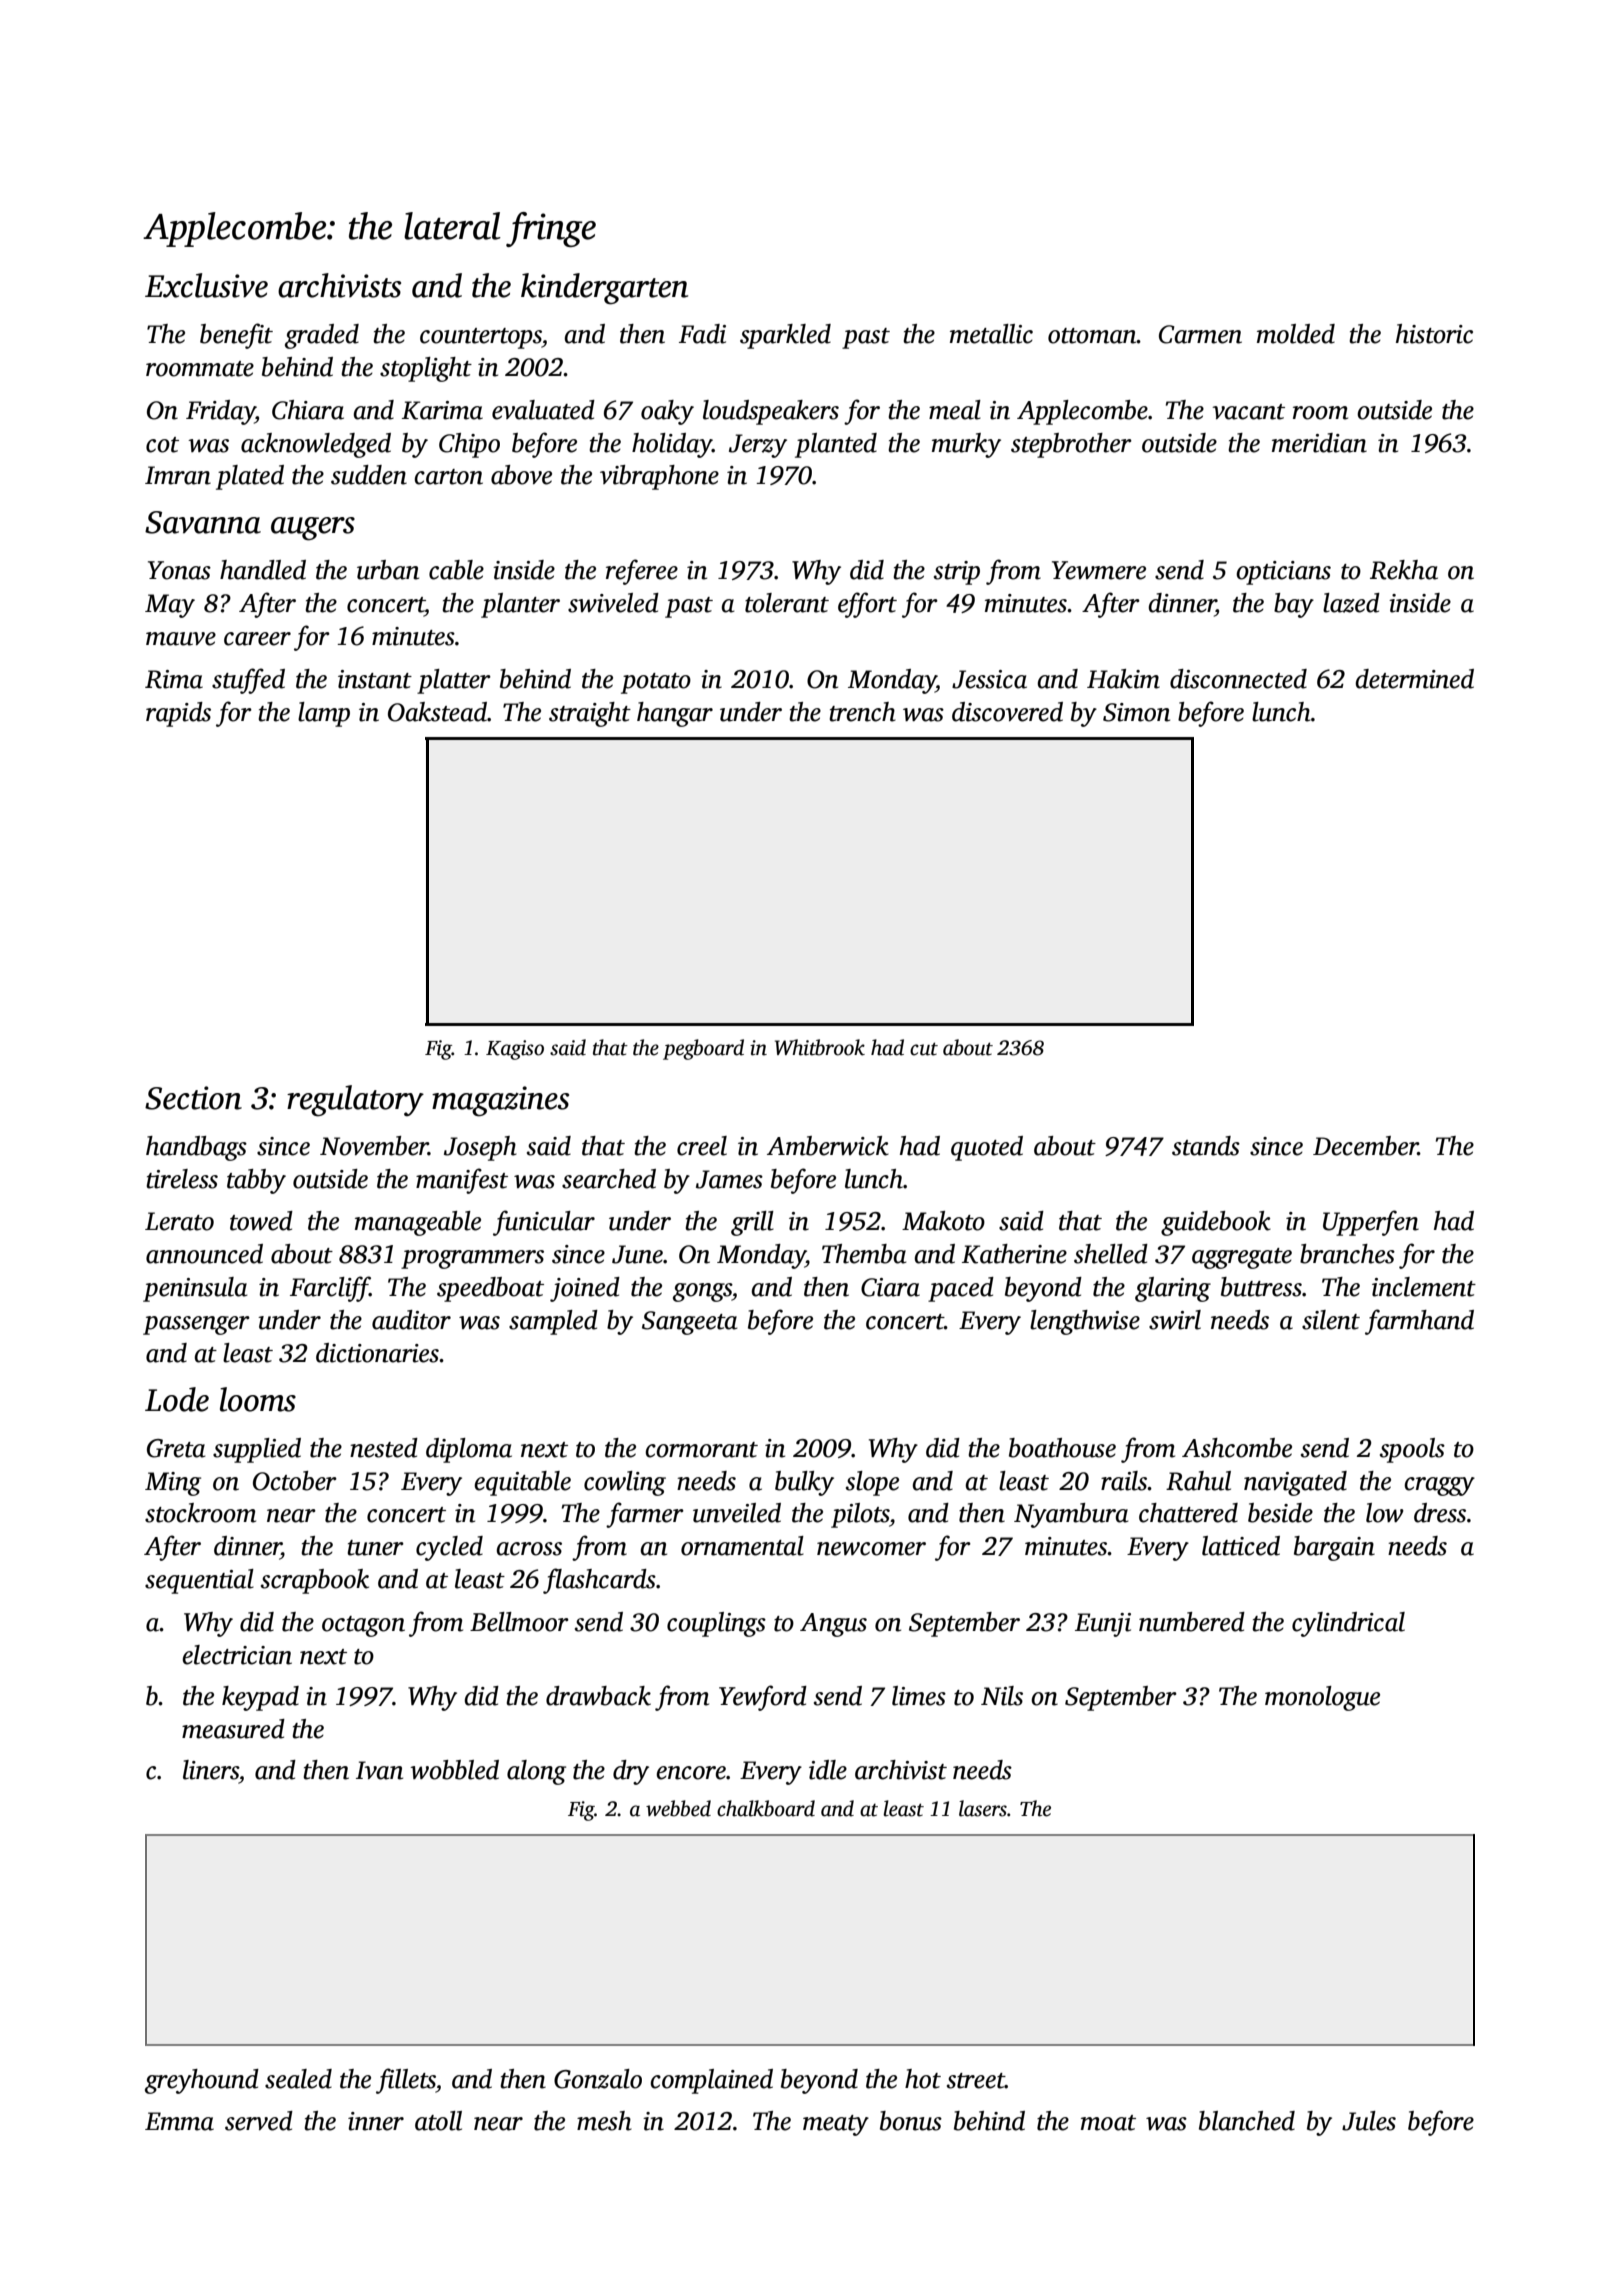  Describe the element at coordinates (631, 1772) in the page. I see `dry` at that location.
